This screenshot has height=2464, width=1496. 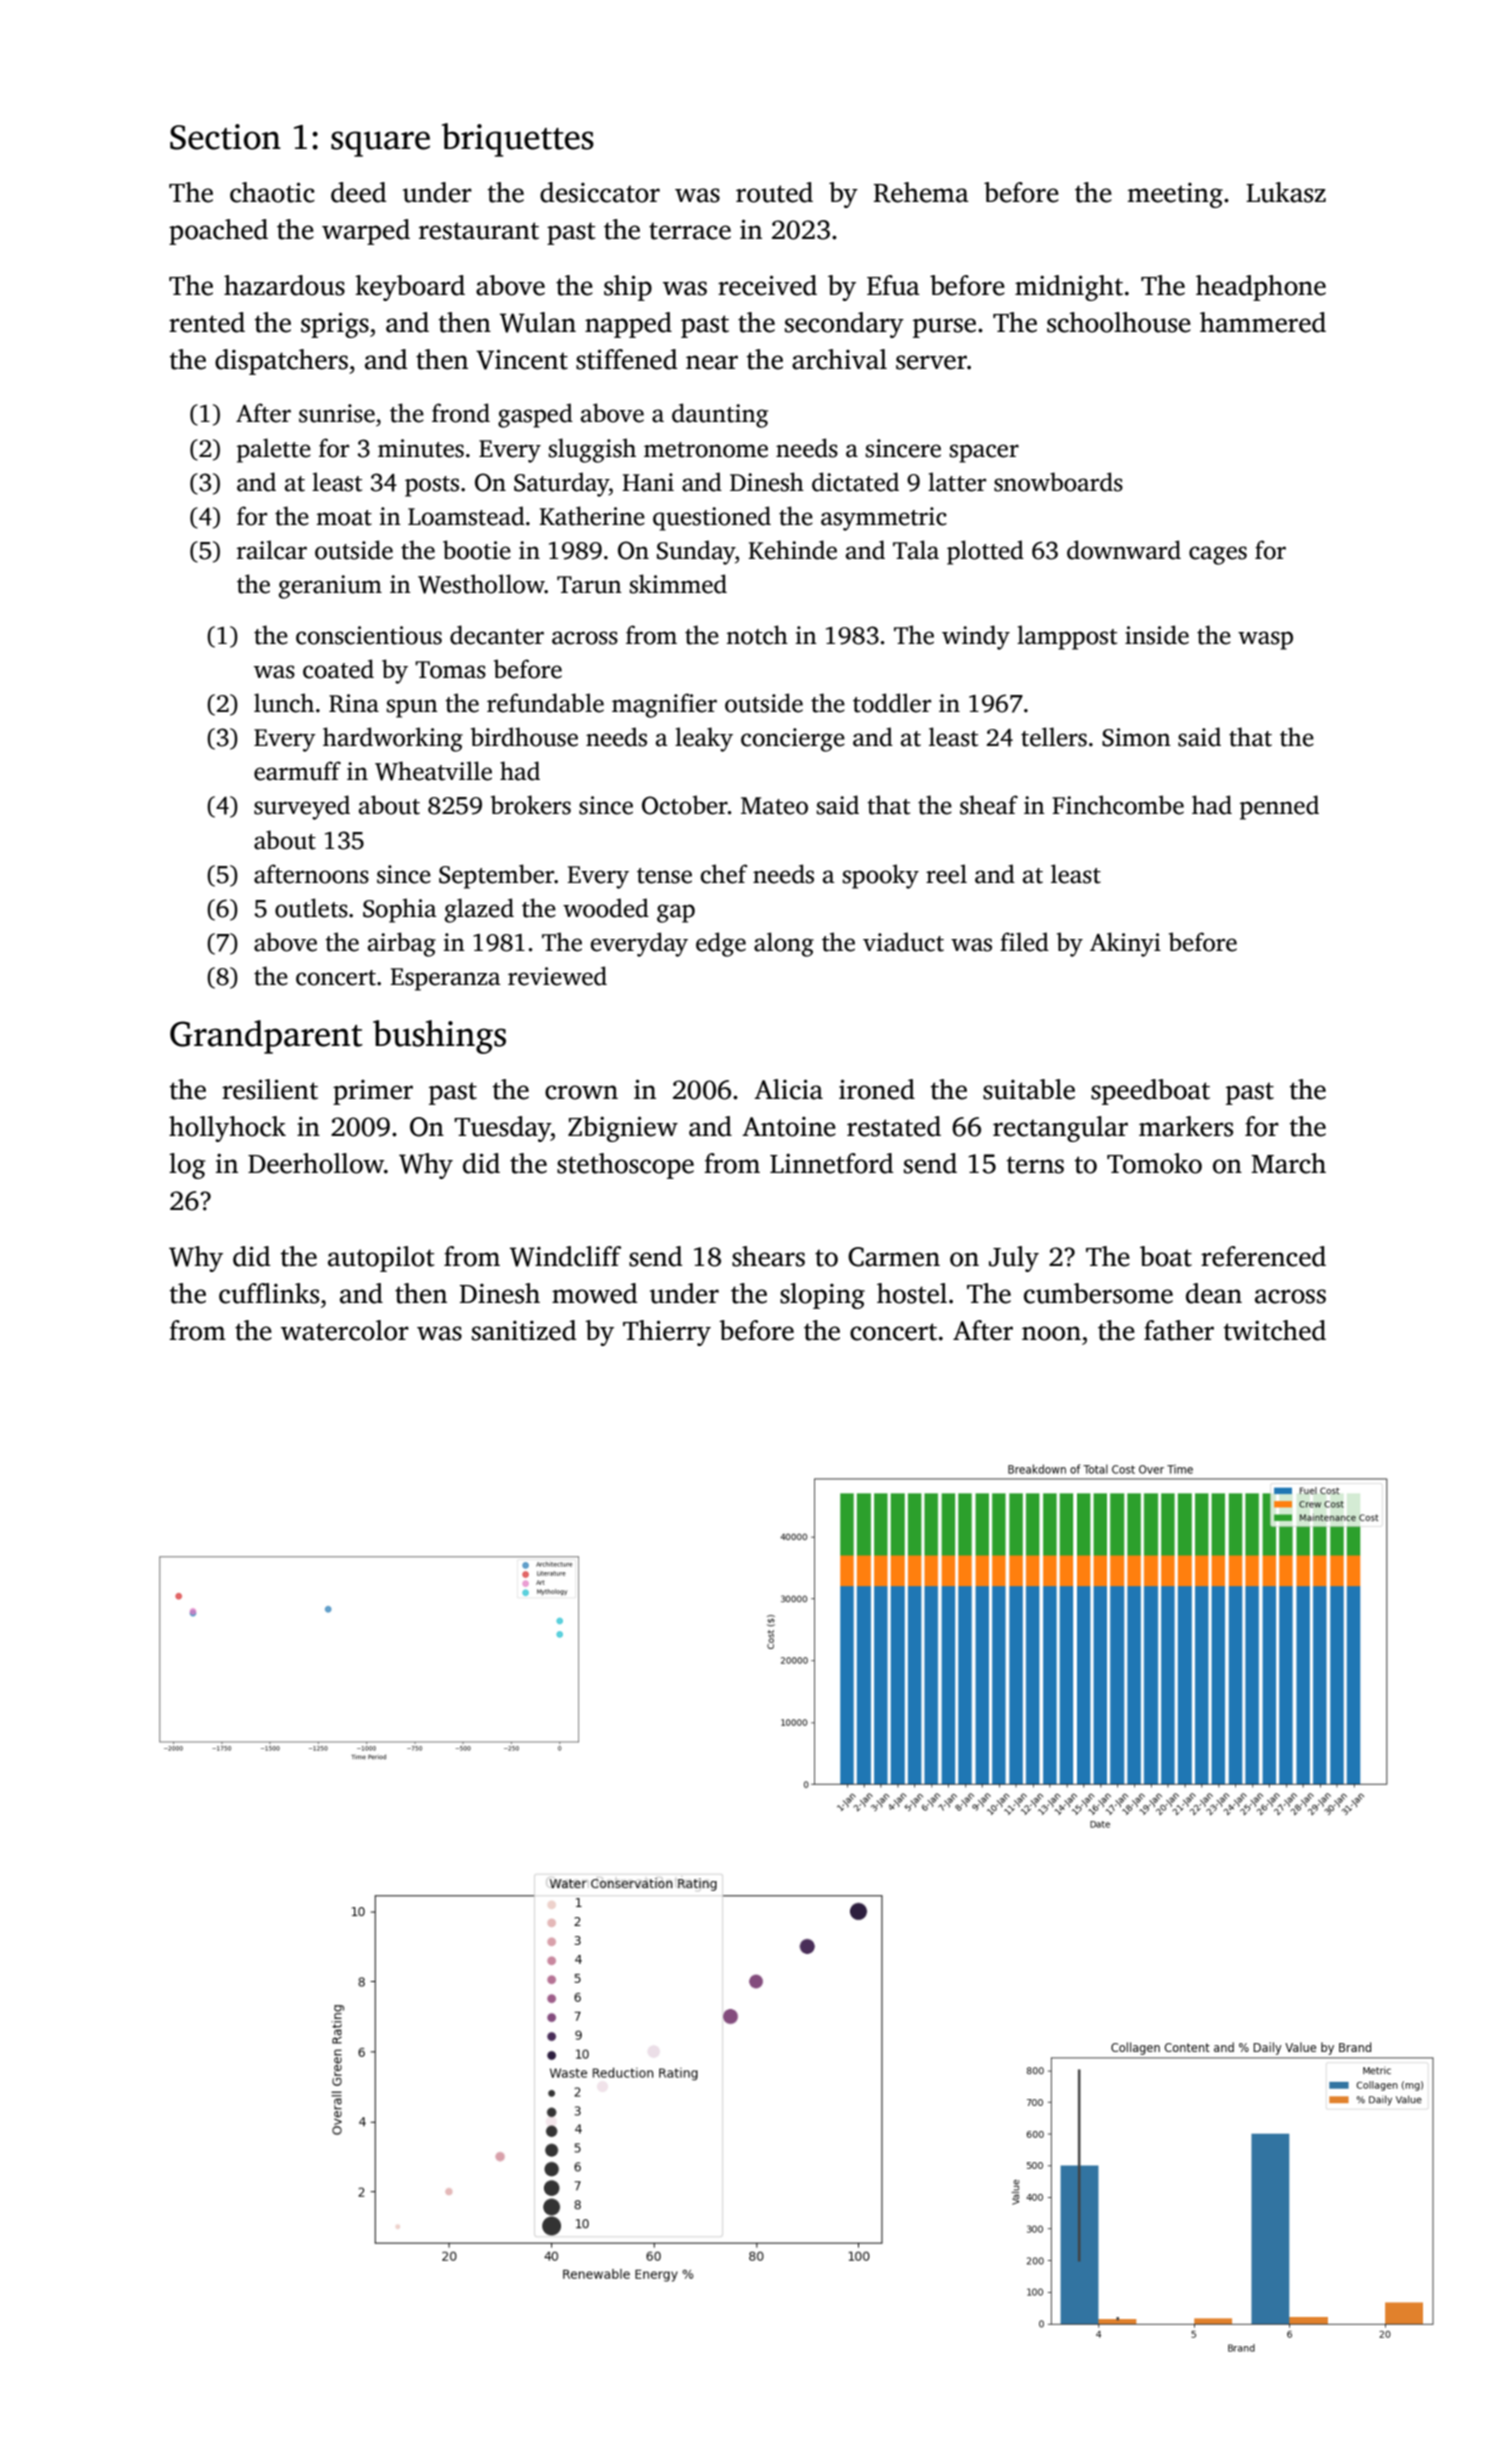 What do you see at coordinates (1286, 192) in the screenshot?
I see `Lukasz` at bounding box center [1286, 192].
